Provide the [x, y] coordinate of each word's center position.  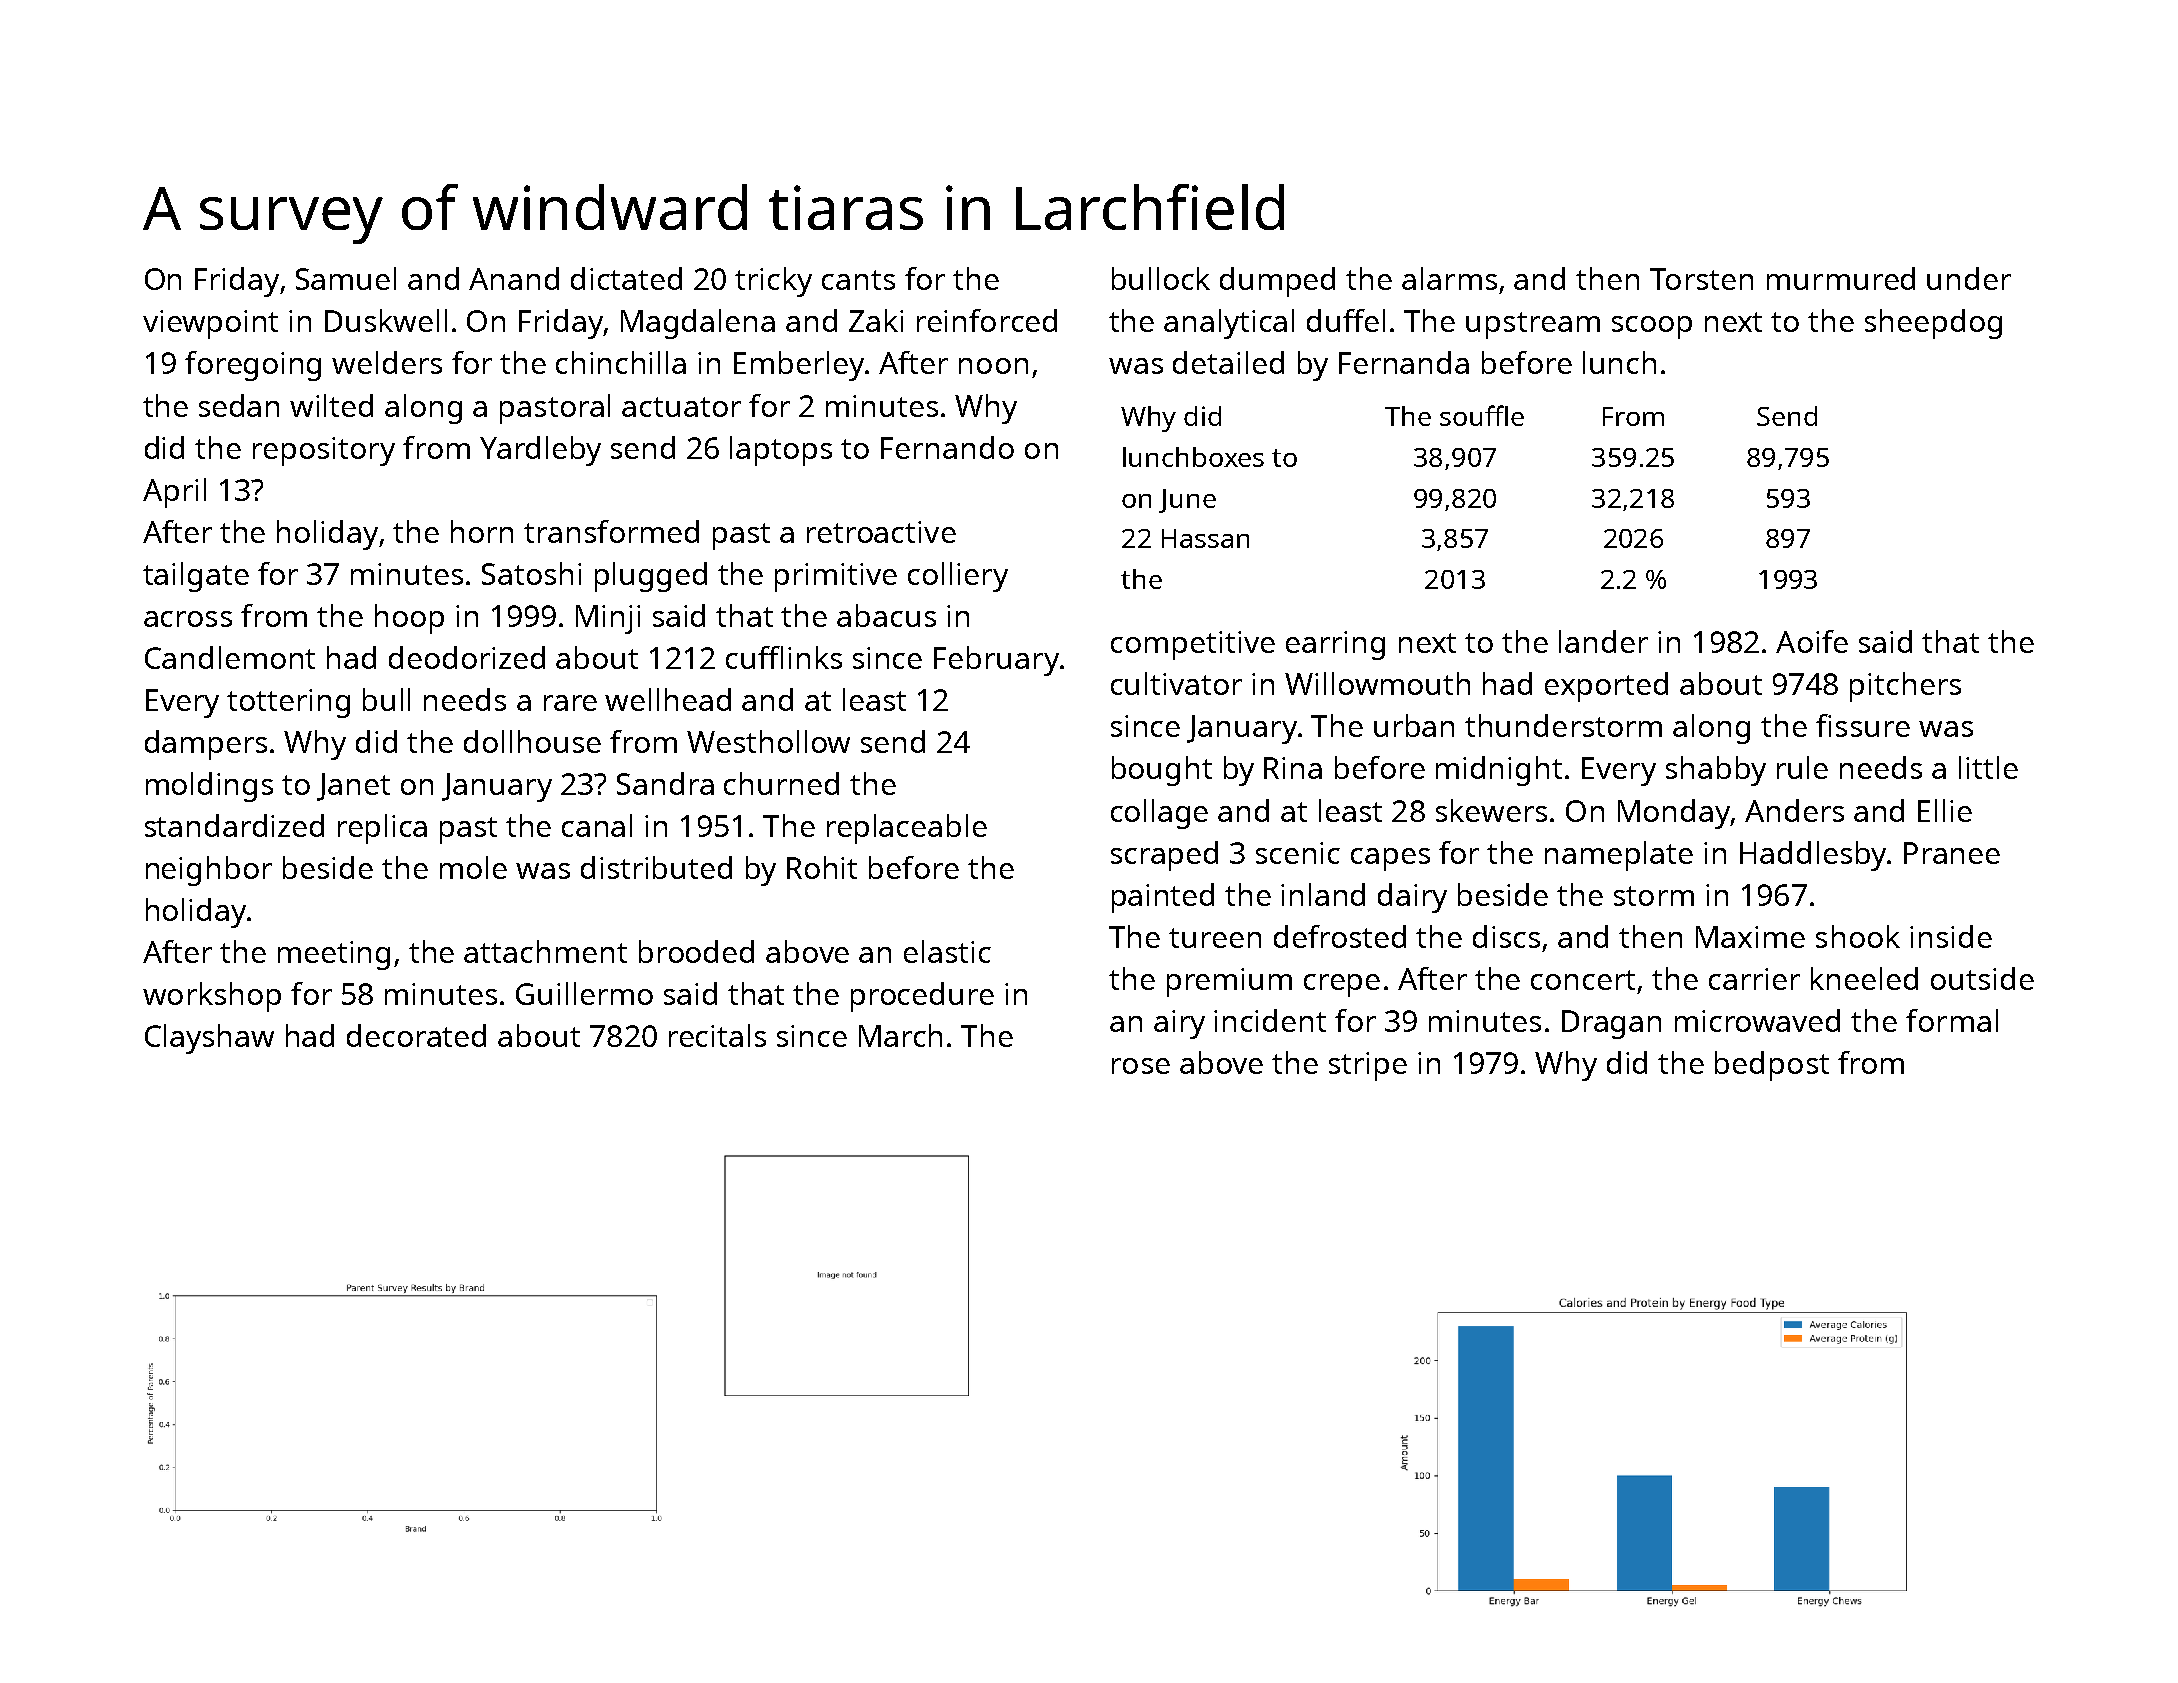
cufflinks [784, 657]
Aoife [1812, 641]
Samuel [346, 278]
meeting [334, 955]
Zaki [876, 320]
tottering [288, 703]
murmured [1841, 278]
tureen [1215, 938]
